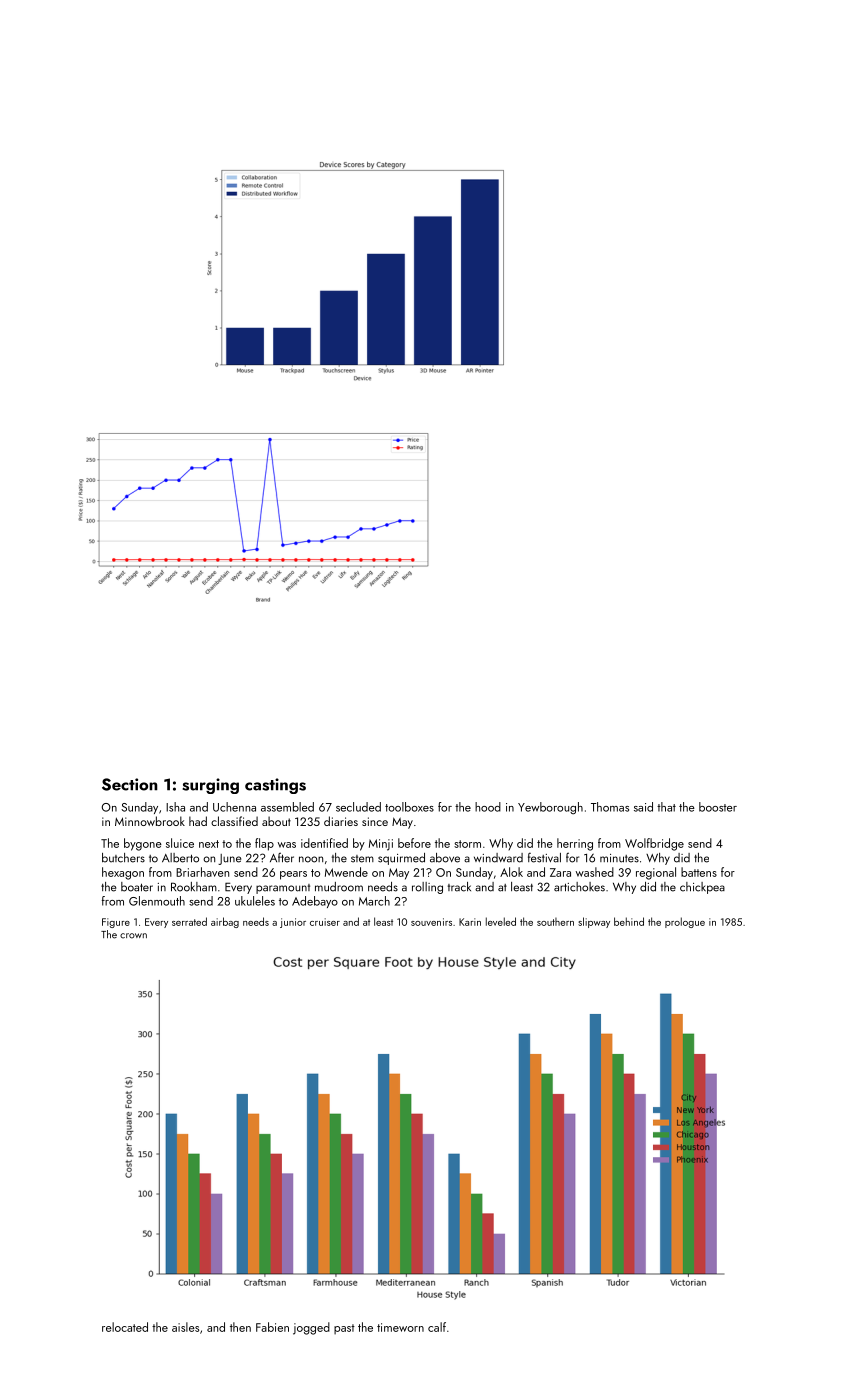 This image has width=849, height=1400. What do you see at coordinates (311, 1328) in the image?
I see `jogged` at bounding box center [311, 1328].
